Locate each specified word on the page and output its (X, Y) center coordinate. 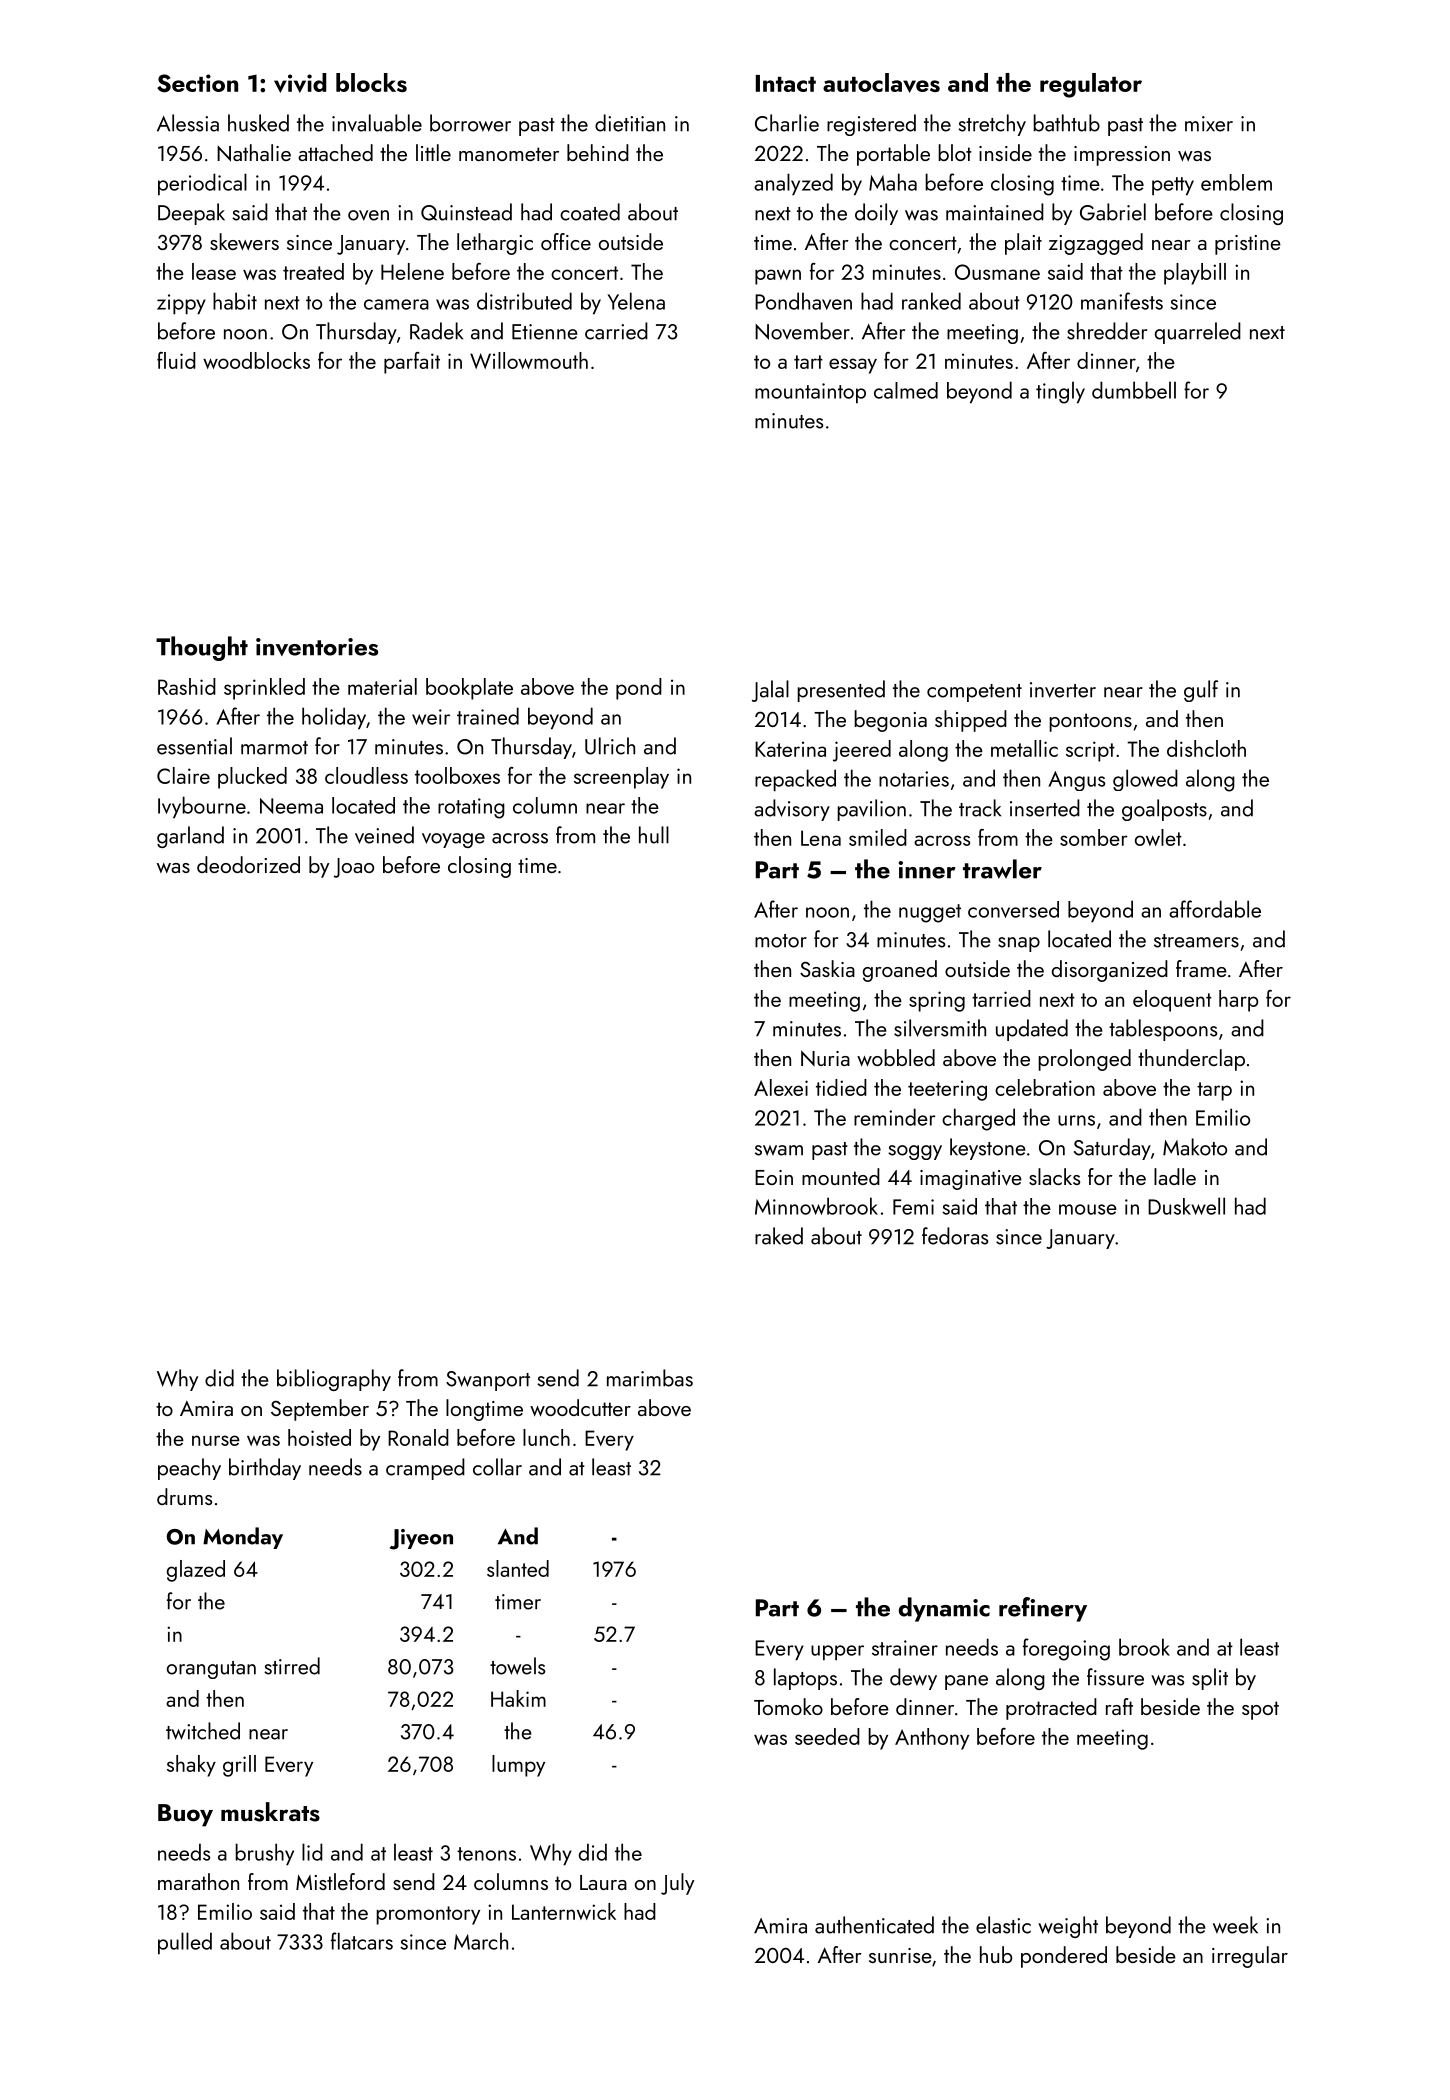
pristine (1248, 245)
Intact (786, 83)
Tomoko (788, 1706)
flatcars (362, 1941)
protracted (1051, 1709)
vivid (300, 83)
